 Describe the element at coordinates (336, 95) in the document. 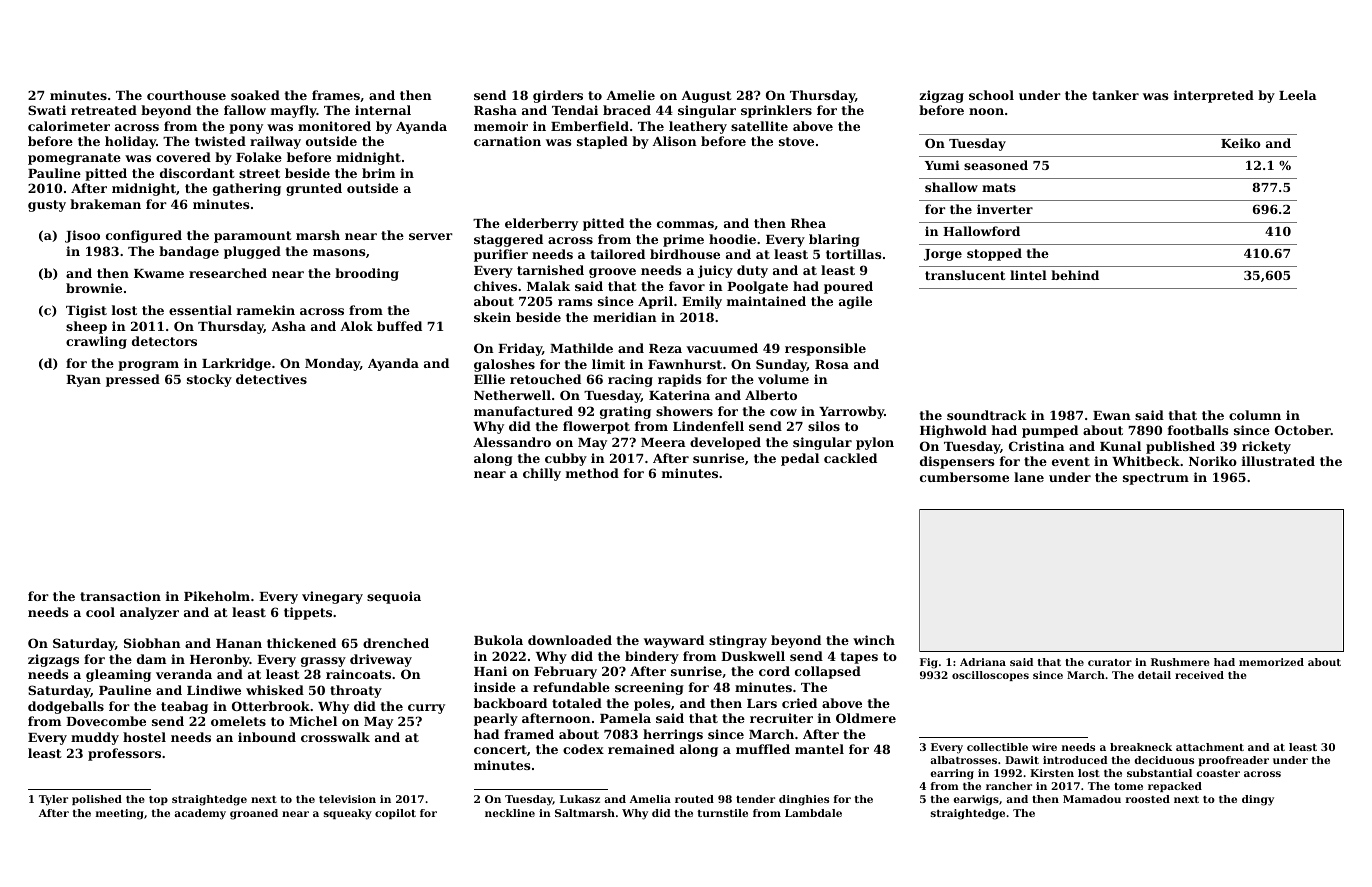

I see `frames` at that location.
